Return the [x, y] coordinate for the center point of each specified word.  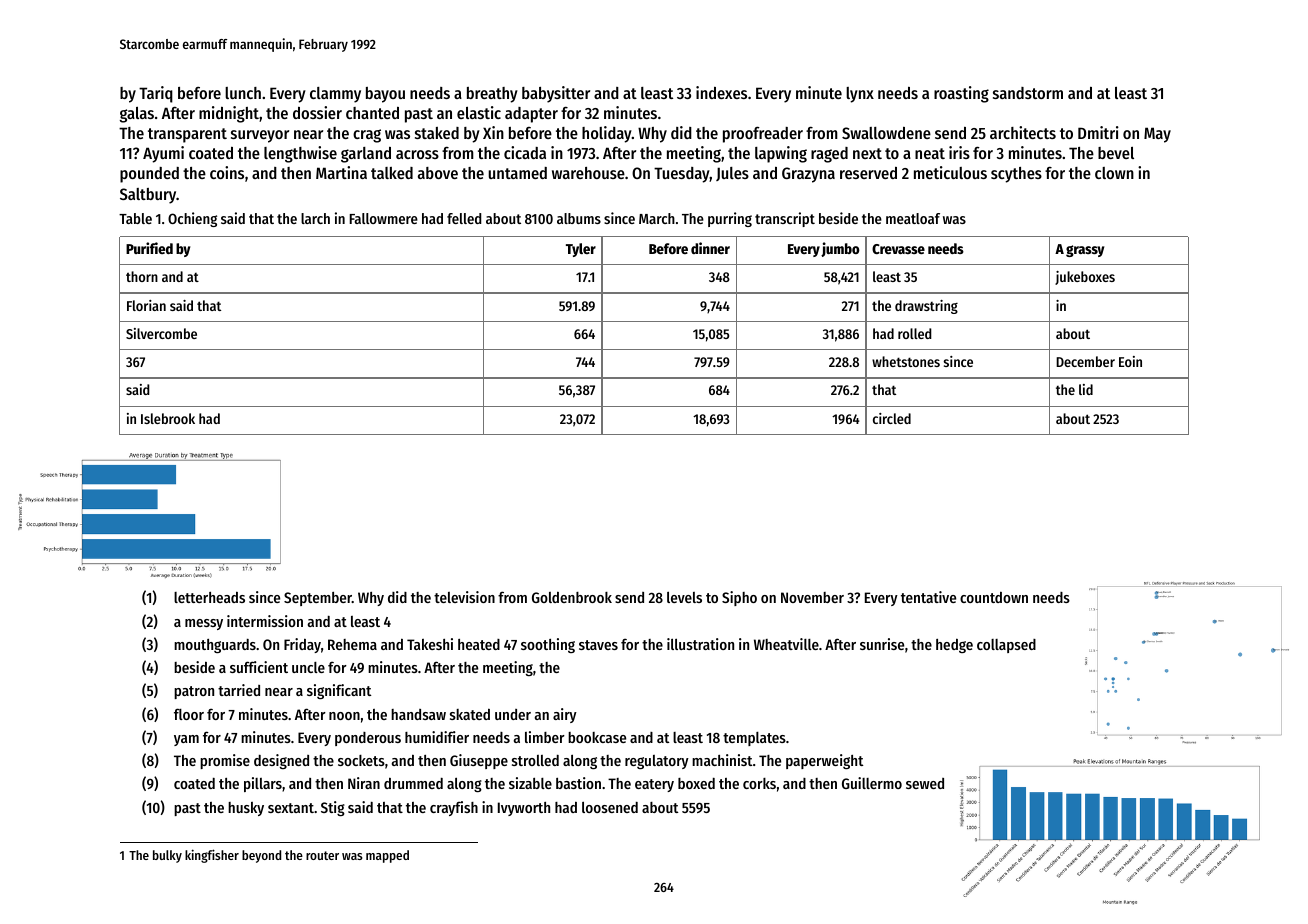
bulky [167, 856]
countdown [994, 597]
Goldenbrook [572, 597]
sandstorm [1028, 93]
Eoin [1130, 361]
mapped [387, 856]
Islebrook [168, 418]
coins [227, 172]
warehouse [588, 173]
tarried [239, 690]
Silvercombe [161, 333]
